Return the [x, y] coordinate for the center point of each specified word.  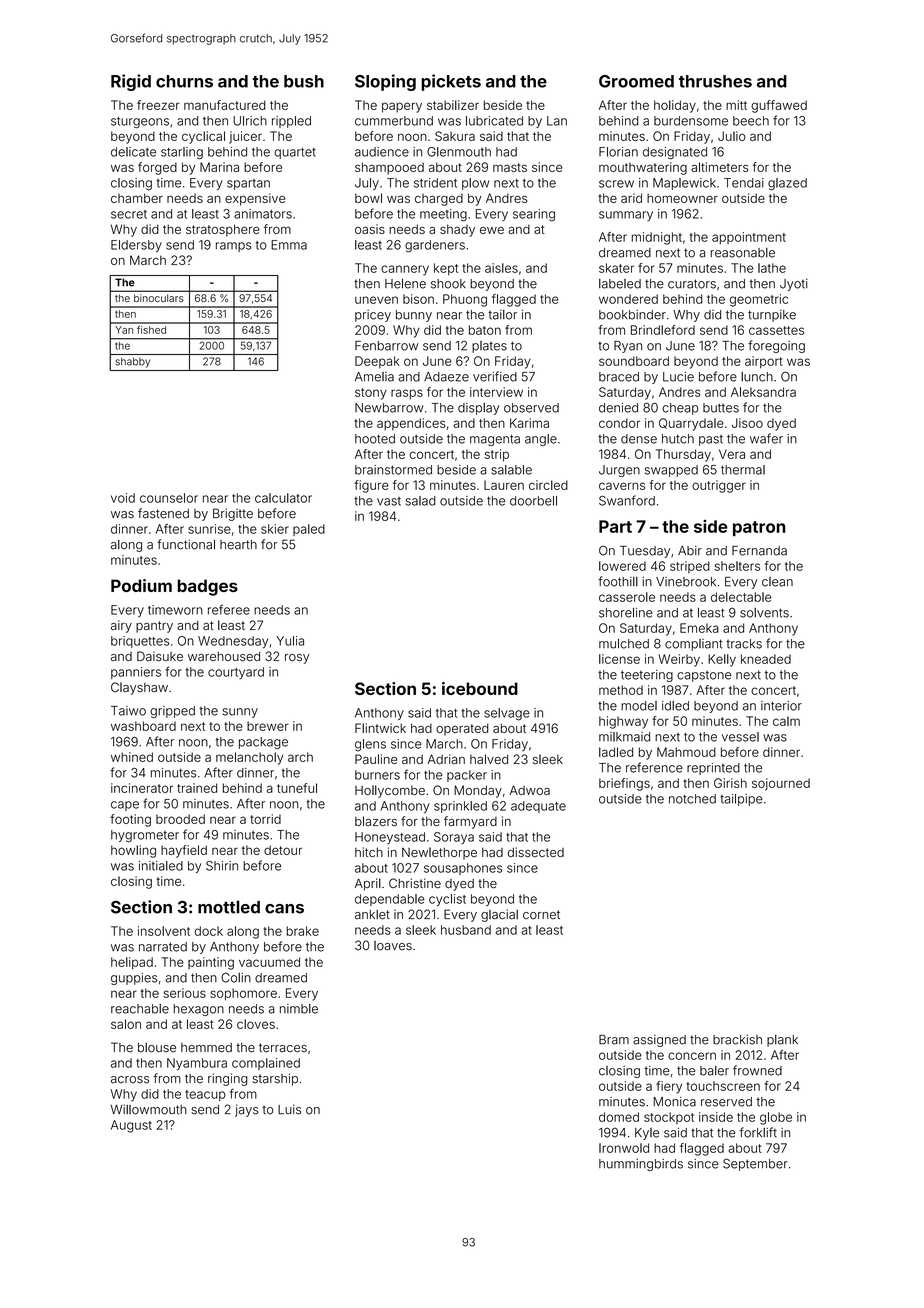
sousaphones [463, 869]
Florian [618, 152]
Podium [141, 585]
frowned [757, 1070]
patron [759, 528]
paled [309, 530]
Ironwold [624, 1148]
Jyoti [794, 285]
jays [246, 1110]
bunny [414, 316]
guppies [134, 979]
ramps [234, 247]
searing [534, 215]
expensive [255, 199]
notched [692, 799]
